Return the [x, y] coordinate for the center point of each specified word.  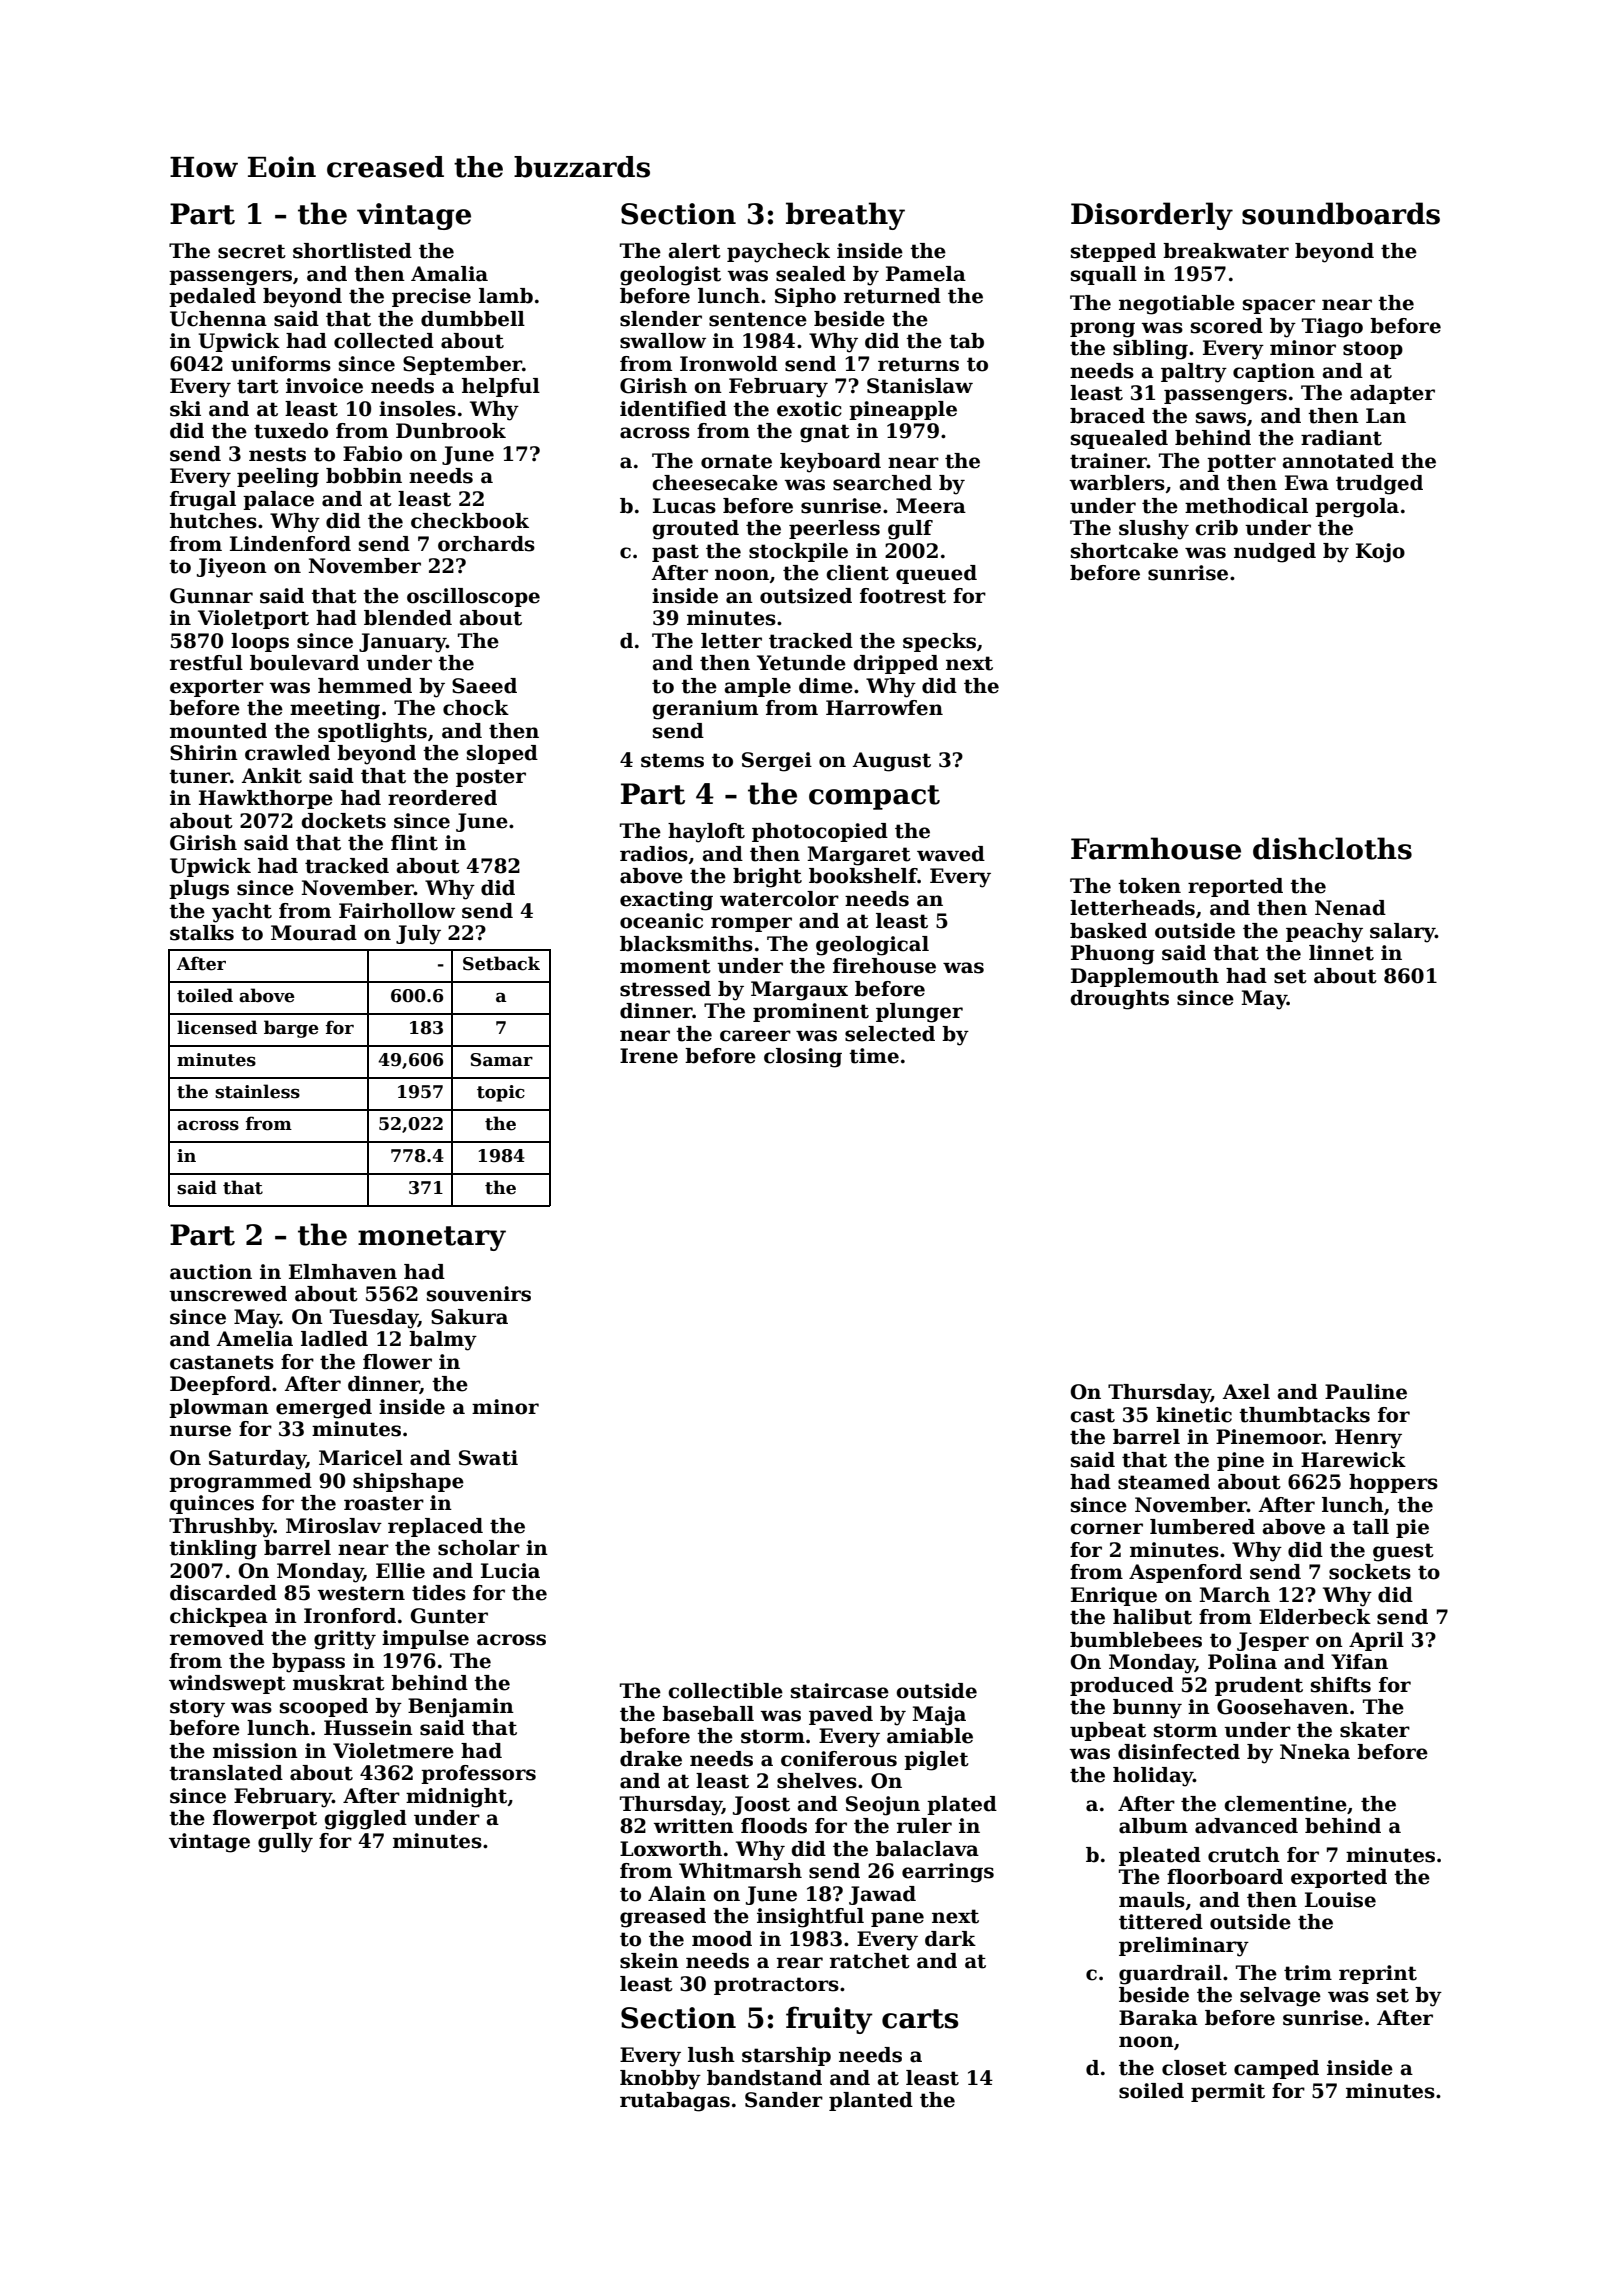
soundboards [1341, 213]
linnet [1341, 953]
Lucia [510, 1571]
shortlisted [352, 251]
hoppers [1393, 1483]
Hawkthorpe [266, 799]
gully [285, 1843]
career [755, 1036]
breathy [845, 216]
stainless [257, 1091]
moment [665, 966]
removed [217, 1638]
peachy [1324, 933]
